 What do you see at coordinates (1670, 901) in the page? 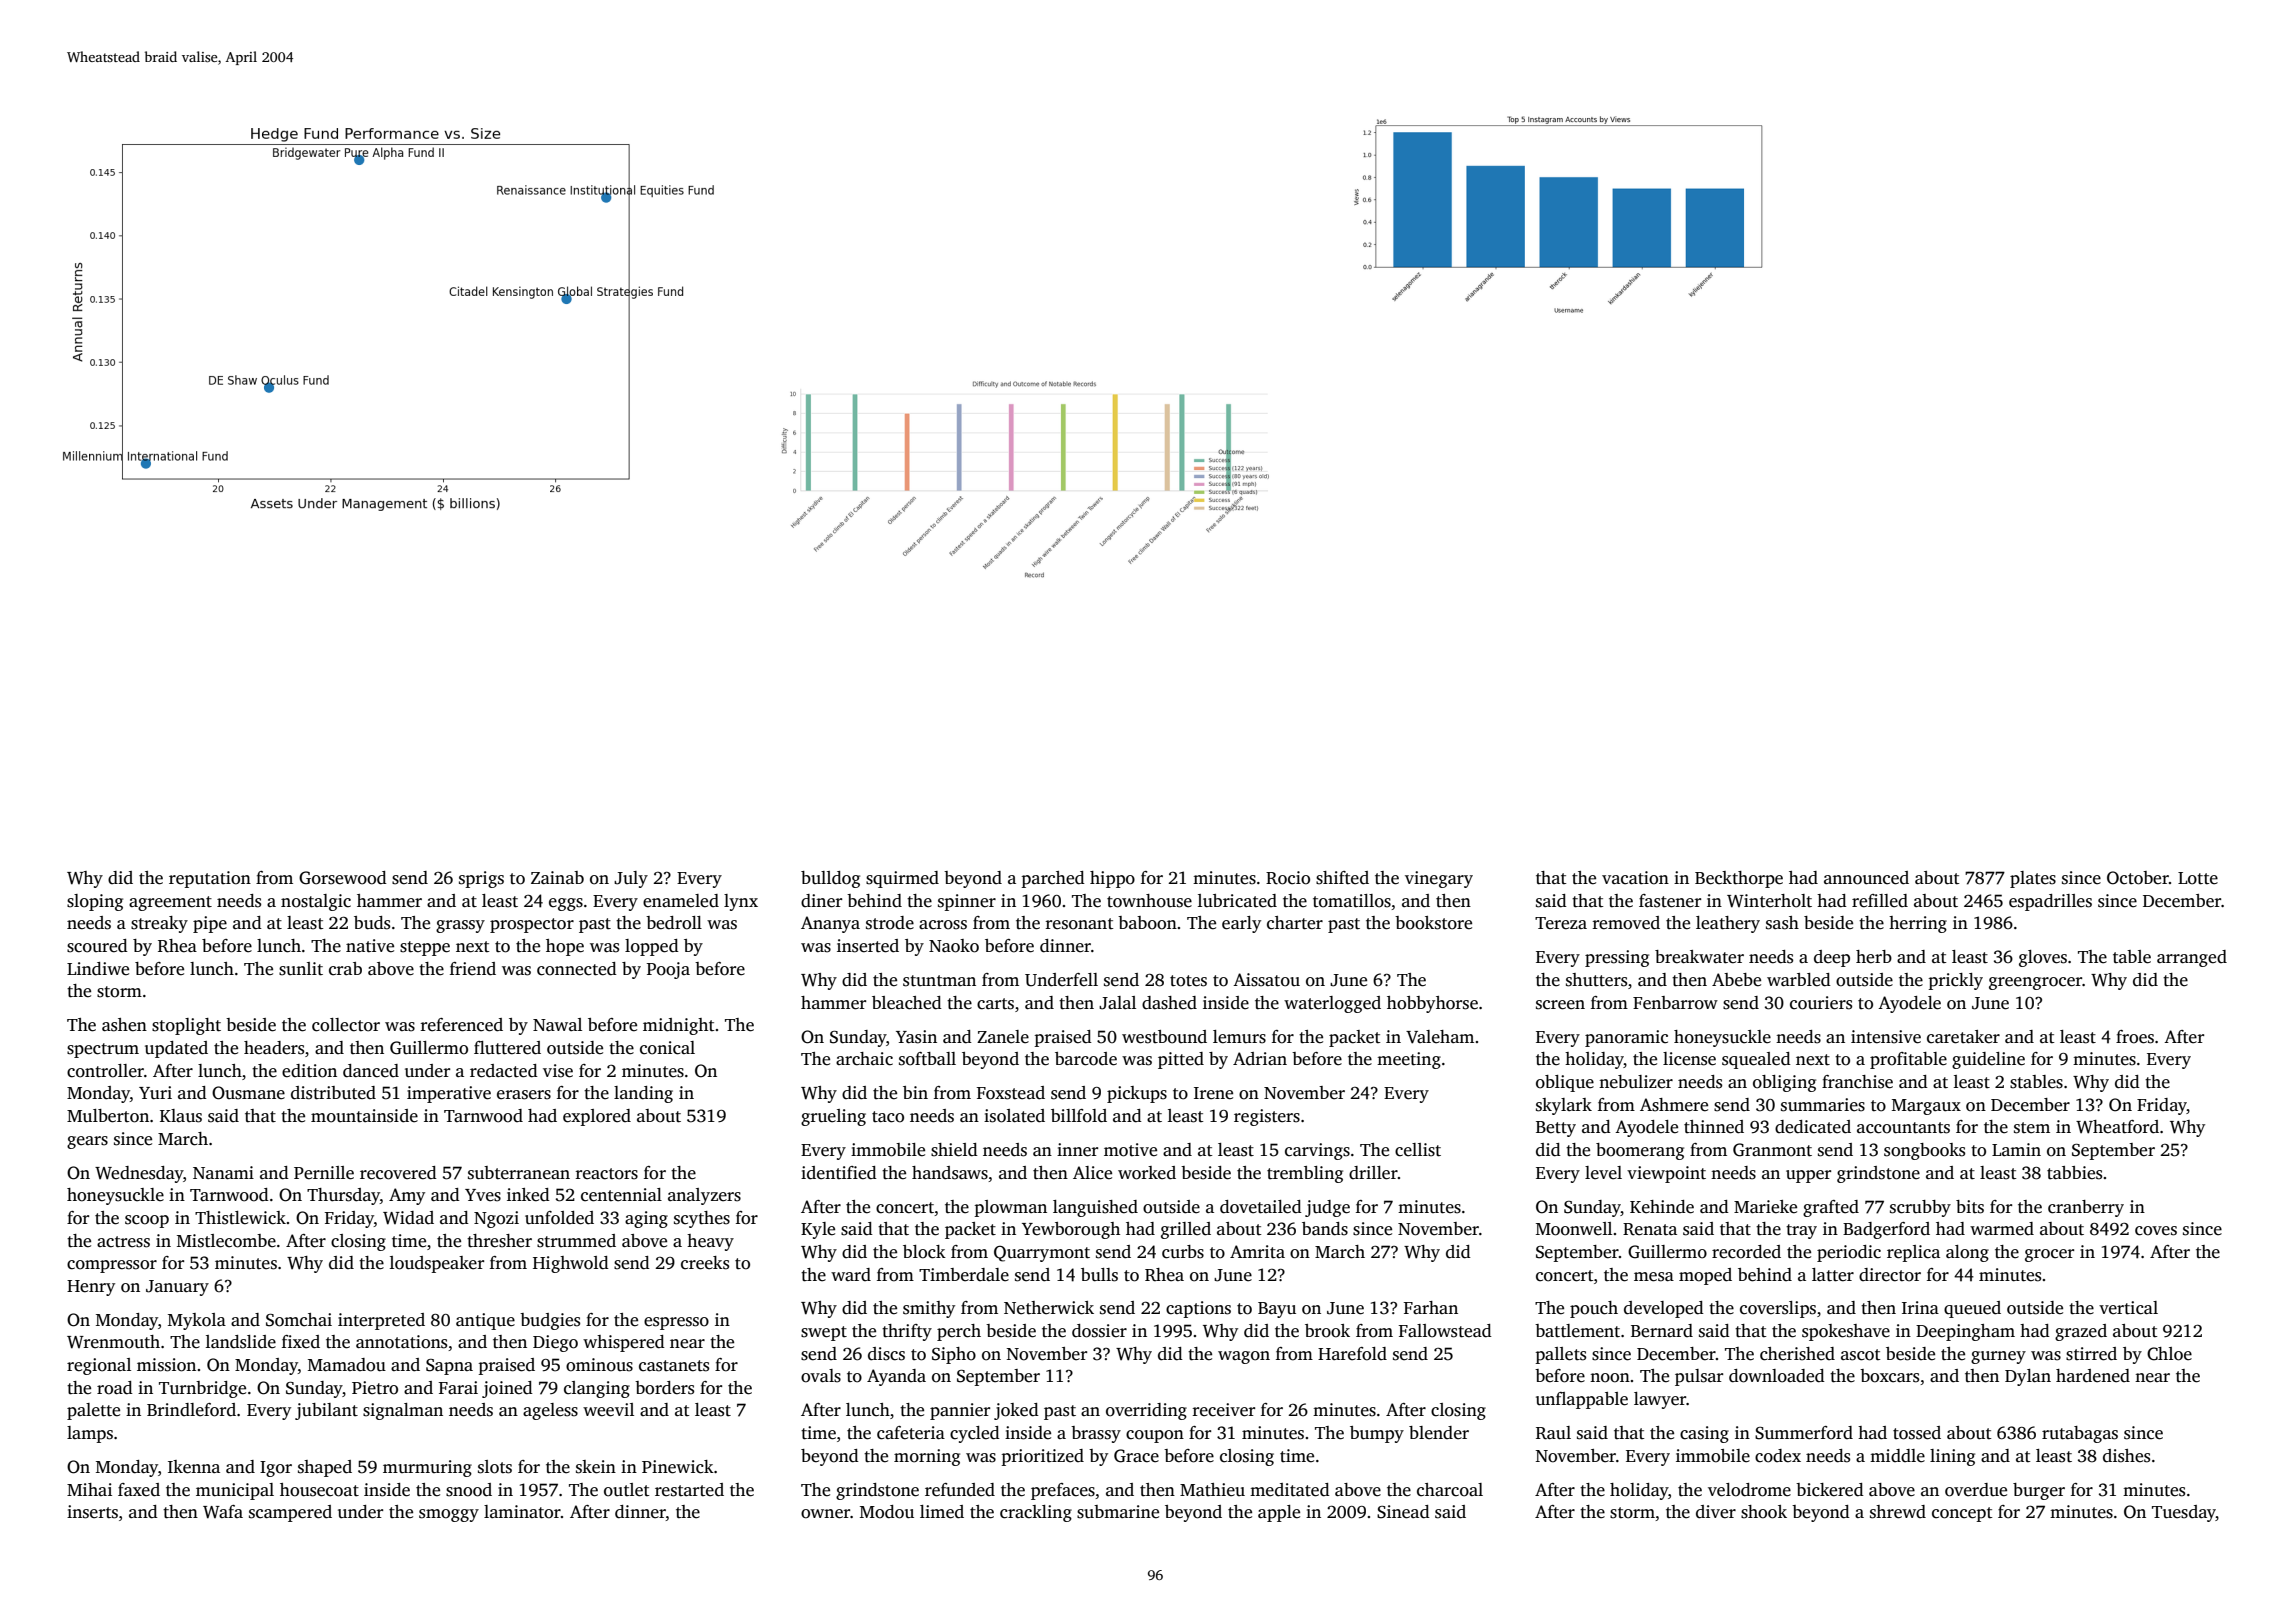
I see `fastener` at bounding box center [1670, 901].
